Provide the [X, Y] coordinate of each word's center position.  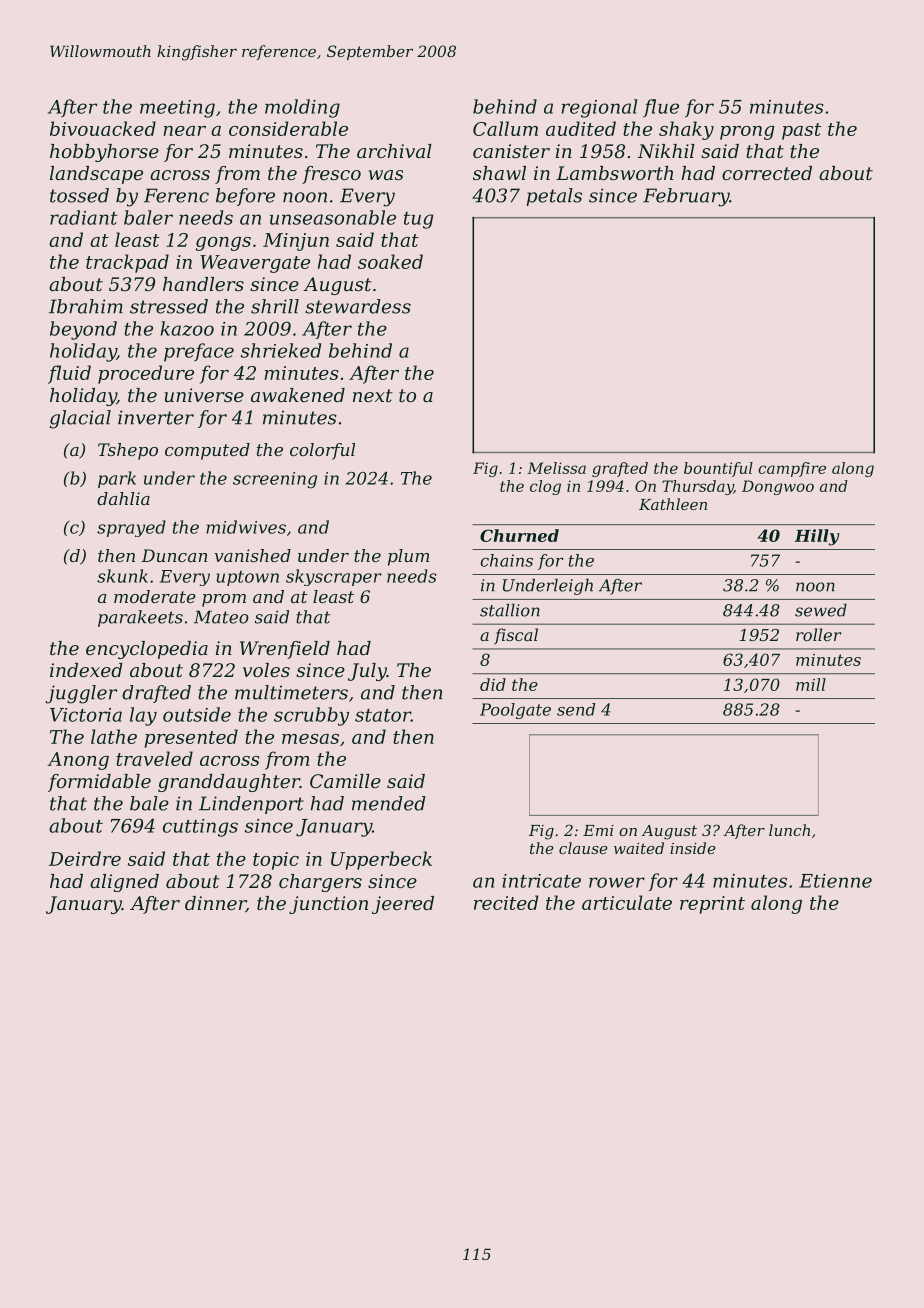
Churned [519, 535]
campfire [792, 469]
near [184, 131]
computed [207, 451]
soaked [390, 261]
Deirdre [85, 858]
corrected [767, 173]
